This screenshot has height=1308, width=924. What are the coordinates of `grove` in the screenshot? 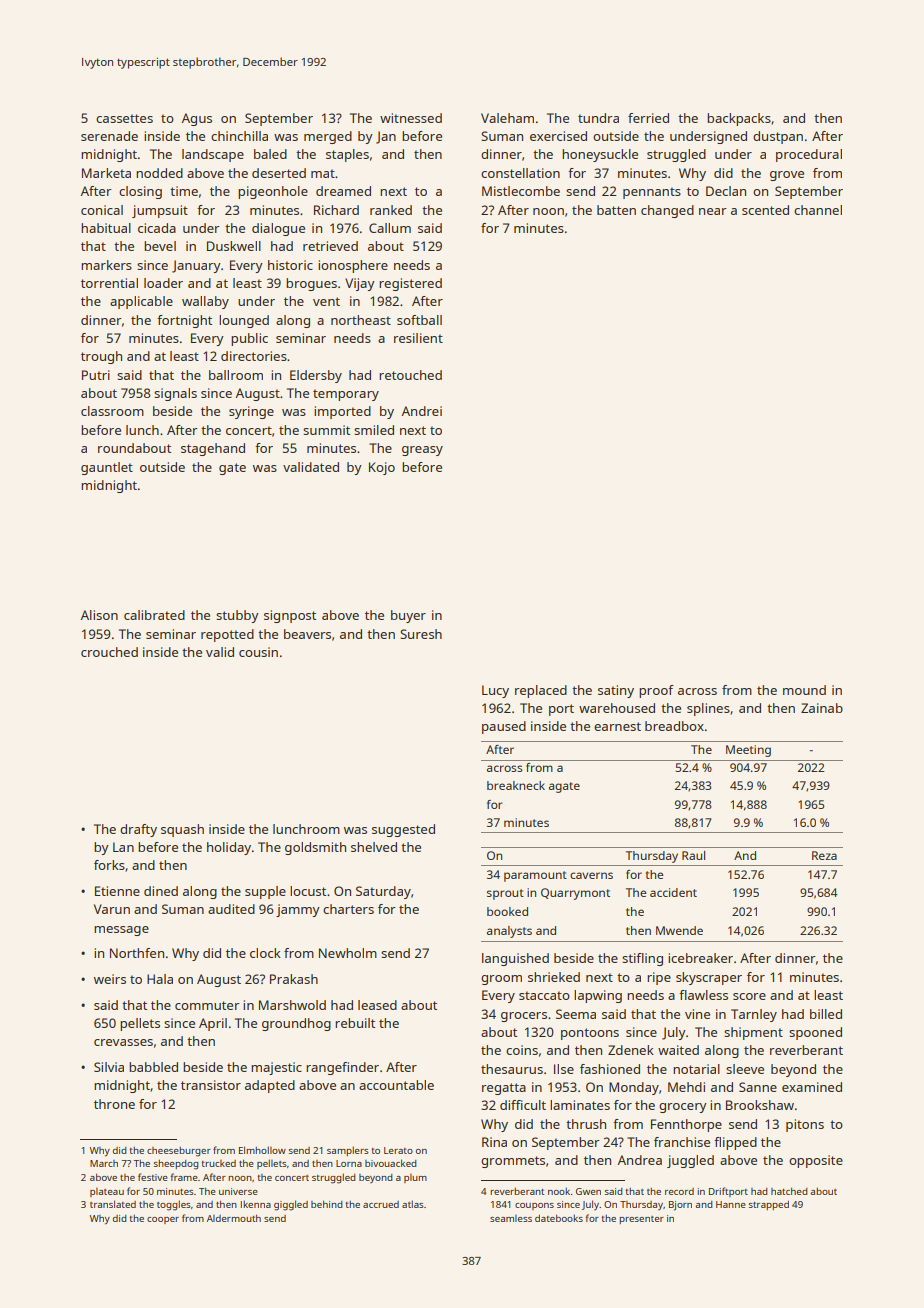 It's located at (787, 176).
